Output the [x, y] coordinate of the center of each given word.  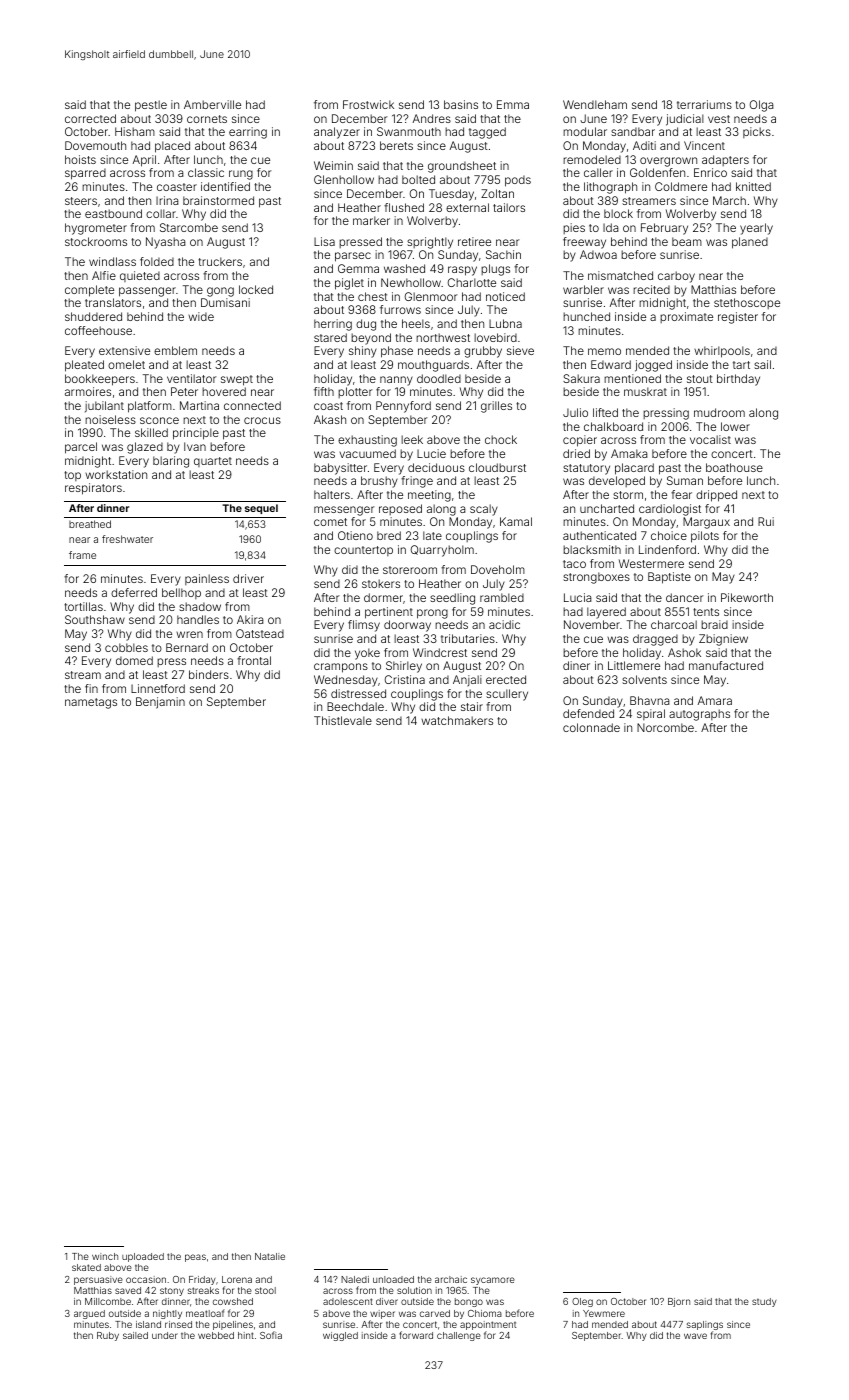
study [764, 1302]
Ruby [108, 1336]
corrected [90, 118]
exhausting [367, 441]
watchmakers [457, 720]
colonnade [591, 727]
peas [195, 1258]
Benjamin [160, 703]
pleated [84, 366]
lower [735, 426]
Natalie [270, 1256]
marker [371, 220]
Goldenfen [657, 172]
